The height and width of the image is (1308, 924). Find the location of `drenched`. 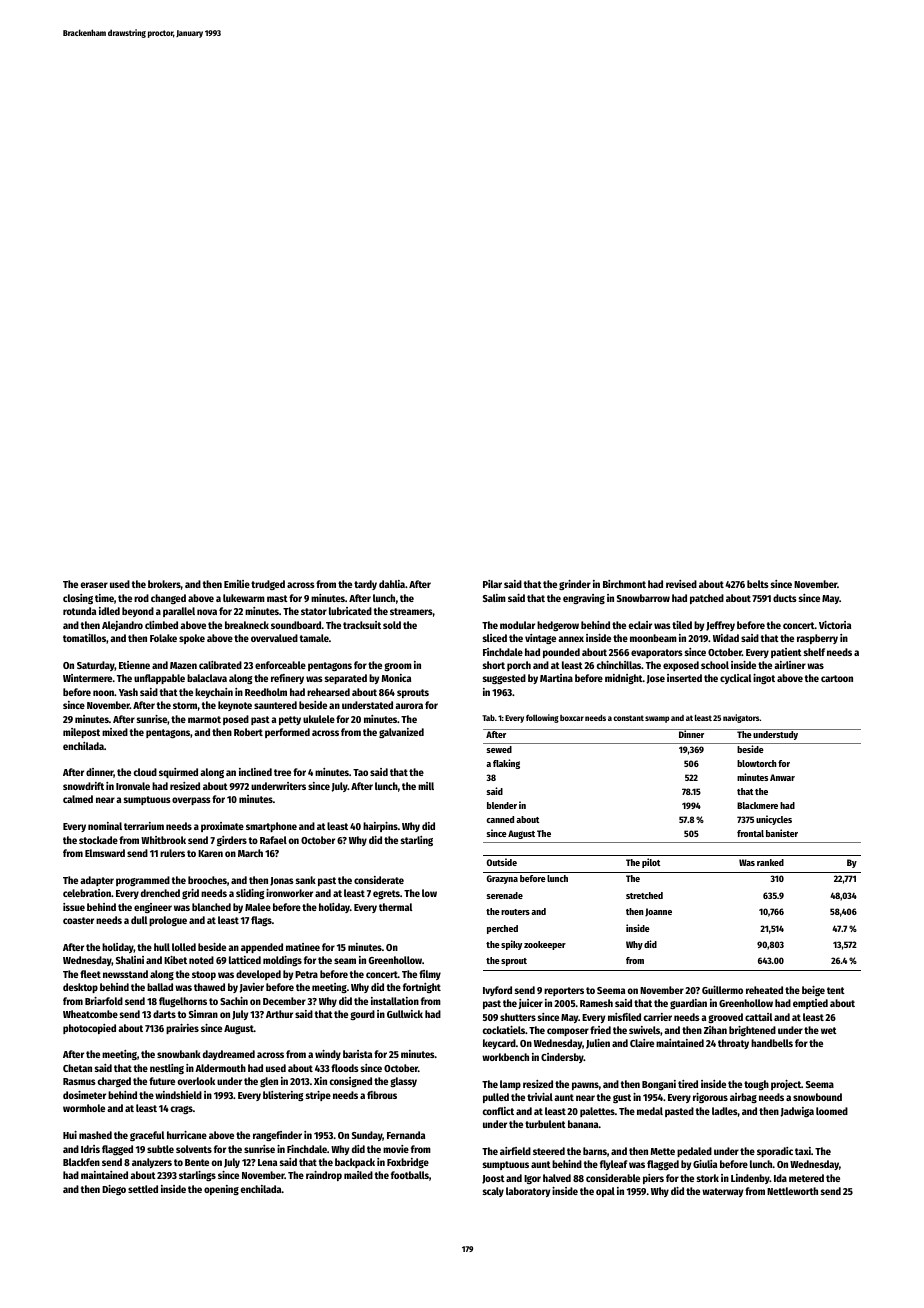

drenched is located at coordinates (160, 893).
